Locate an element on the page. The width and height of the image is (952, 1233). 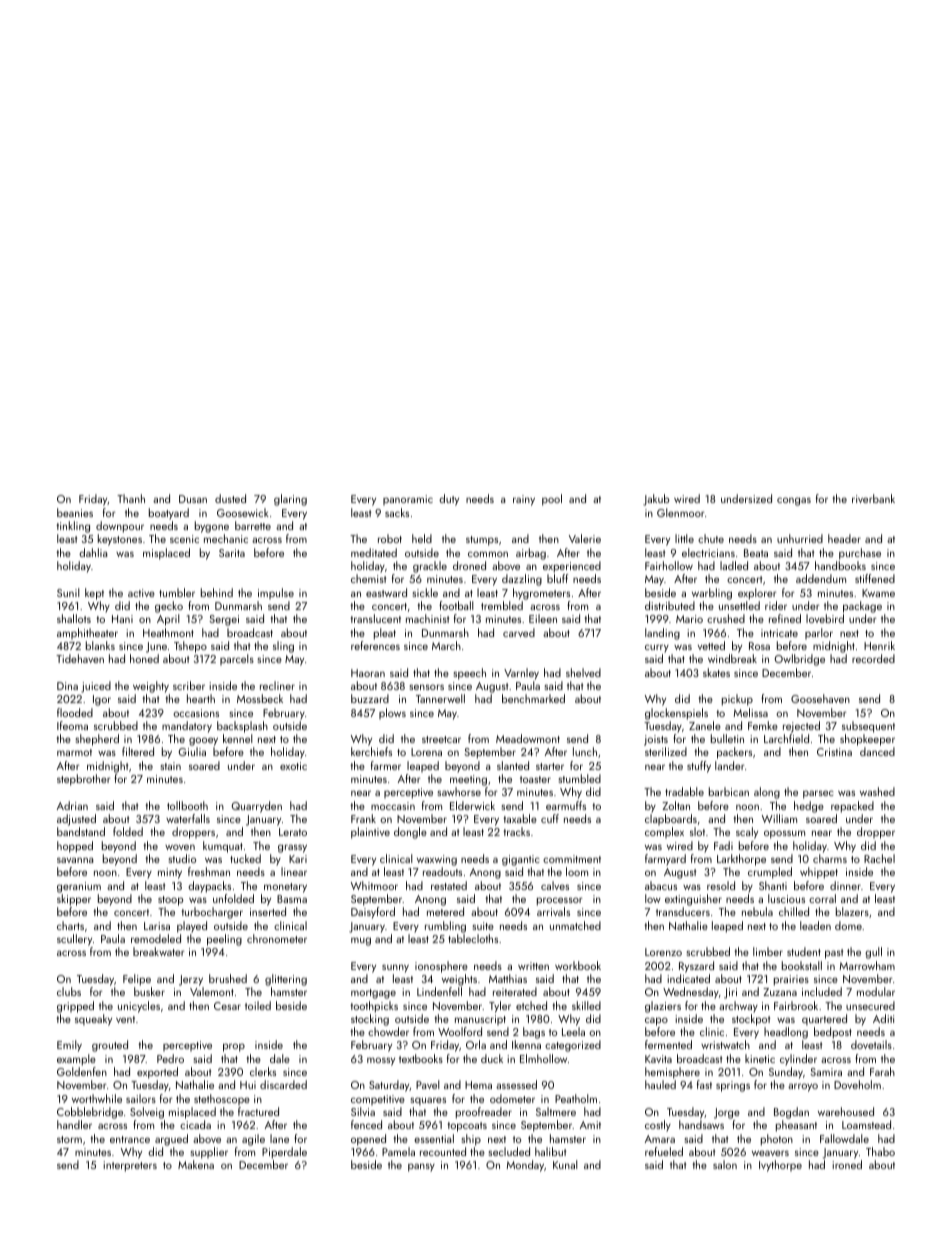
Dina is located at coordinates (67, 686).
